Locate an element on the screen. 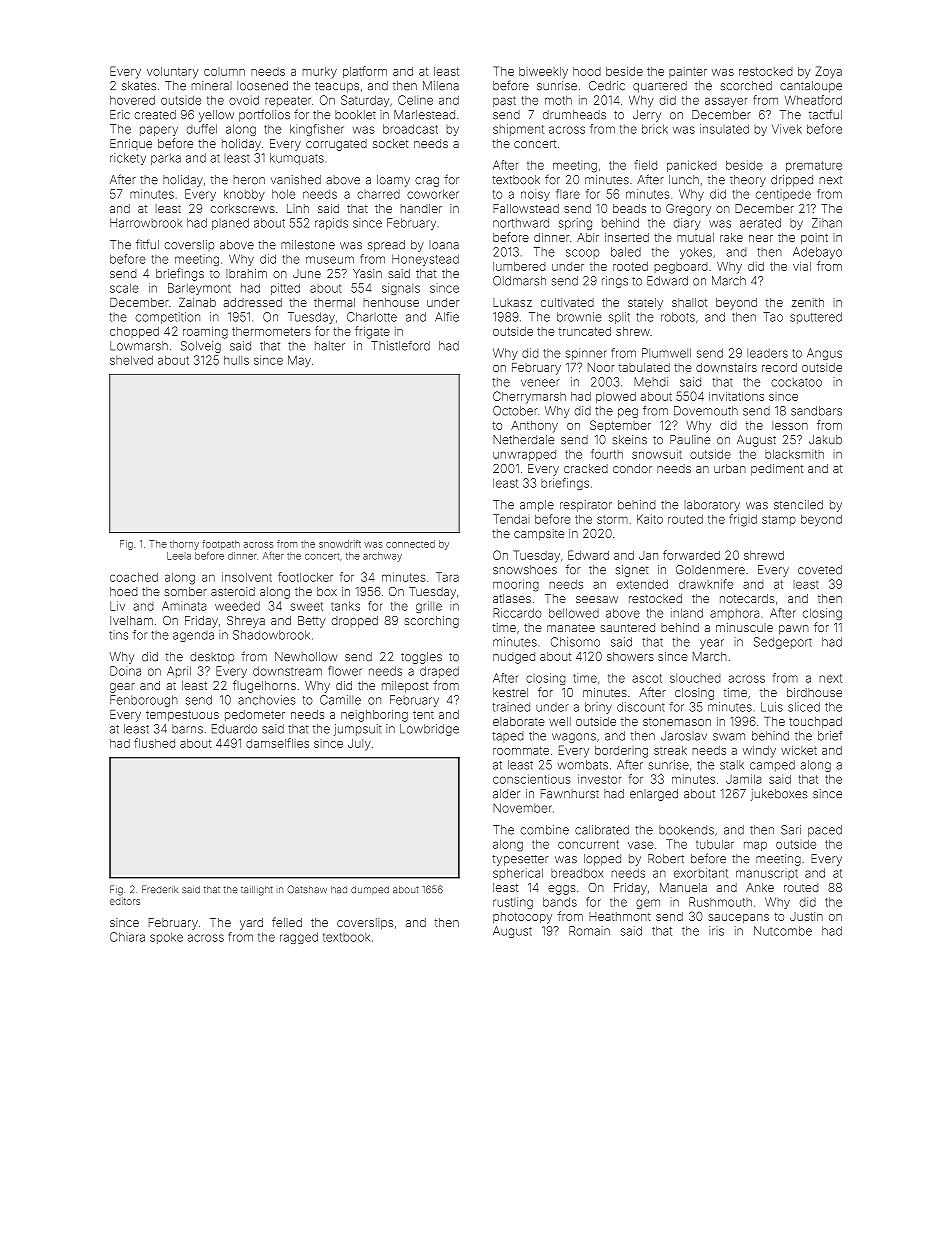  loamy is located at coordinates (393, 181).
